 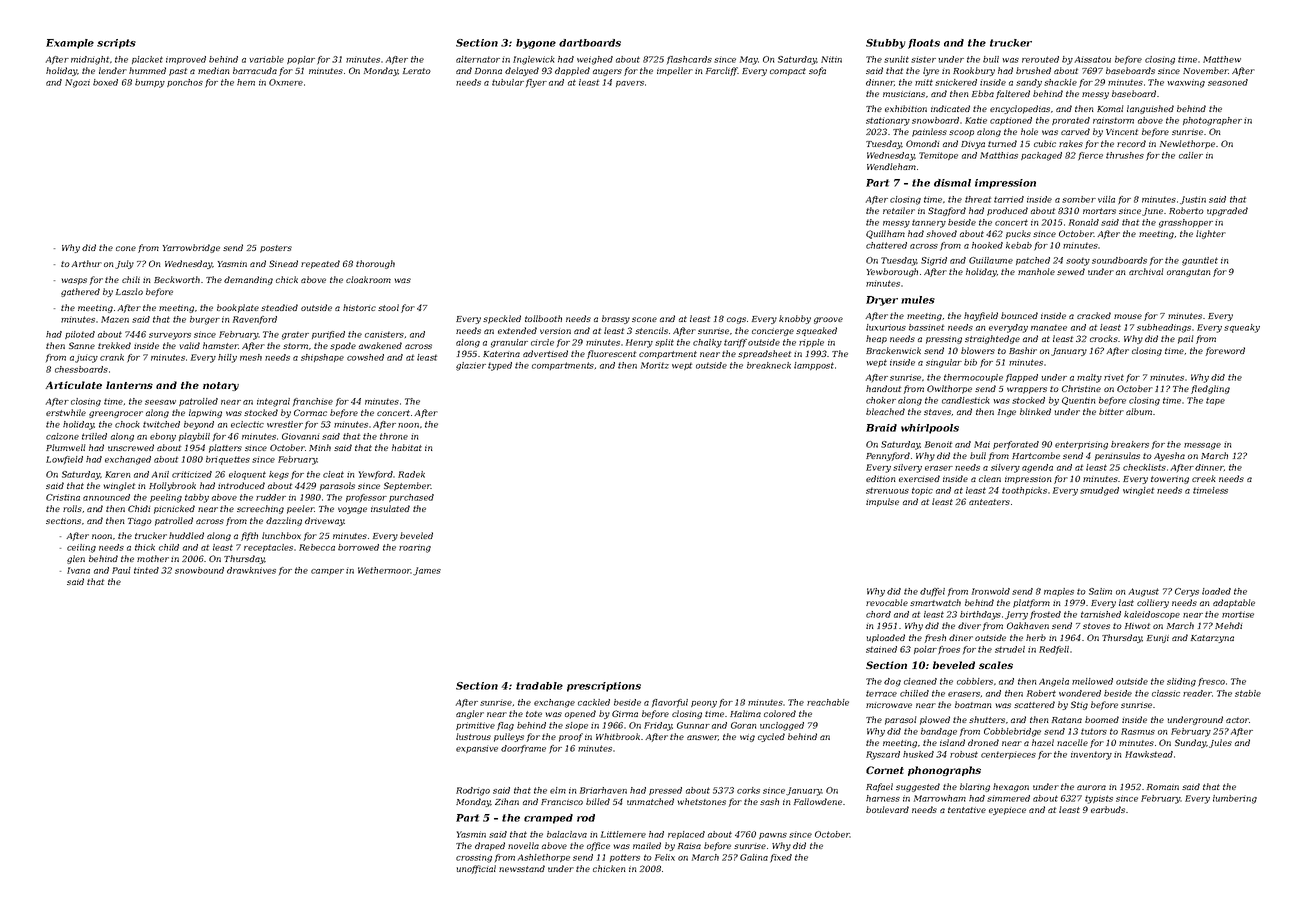 I want to click on throne, so click(x=394, y=436).
